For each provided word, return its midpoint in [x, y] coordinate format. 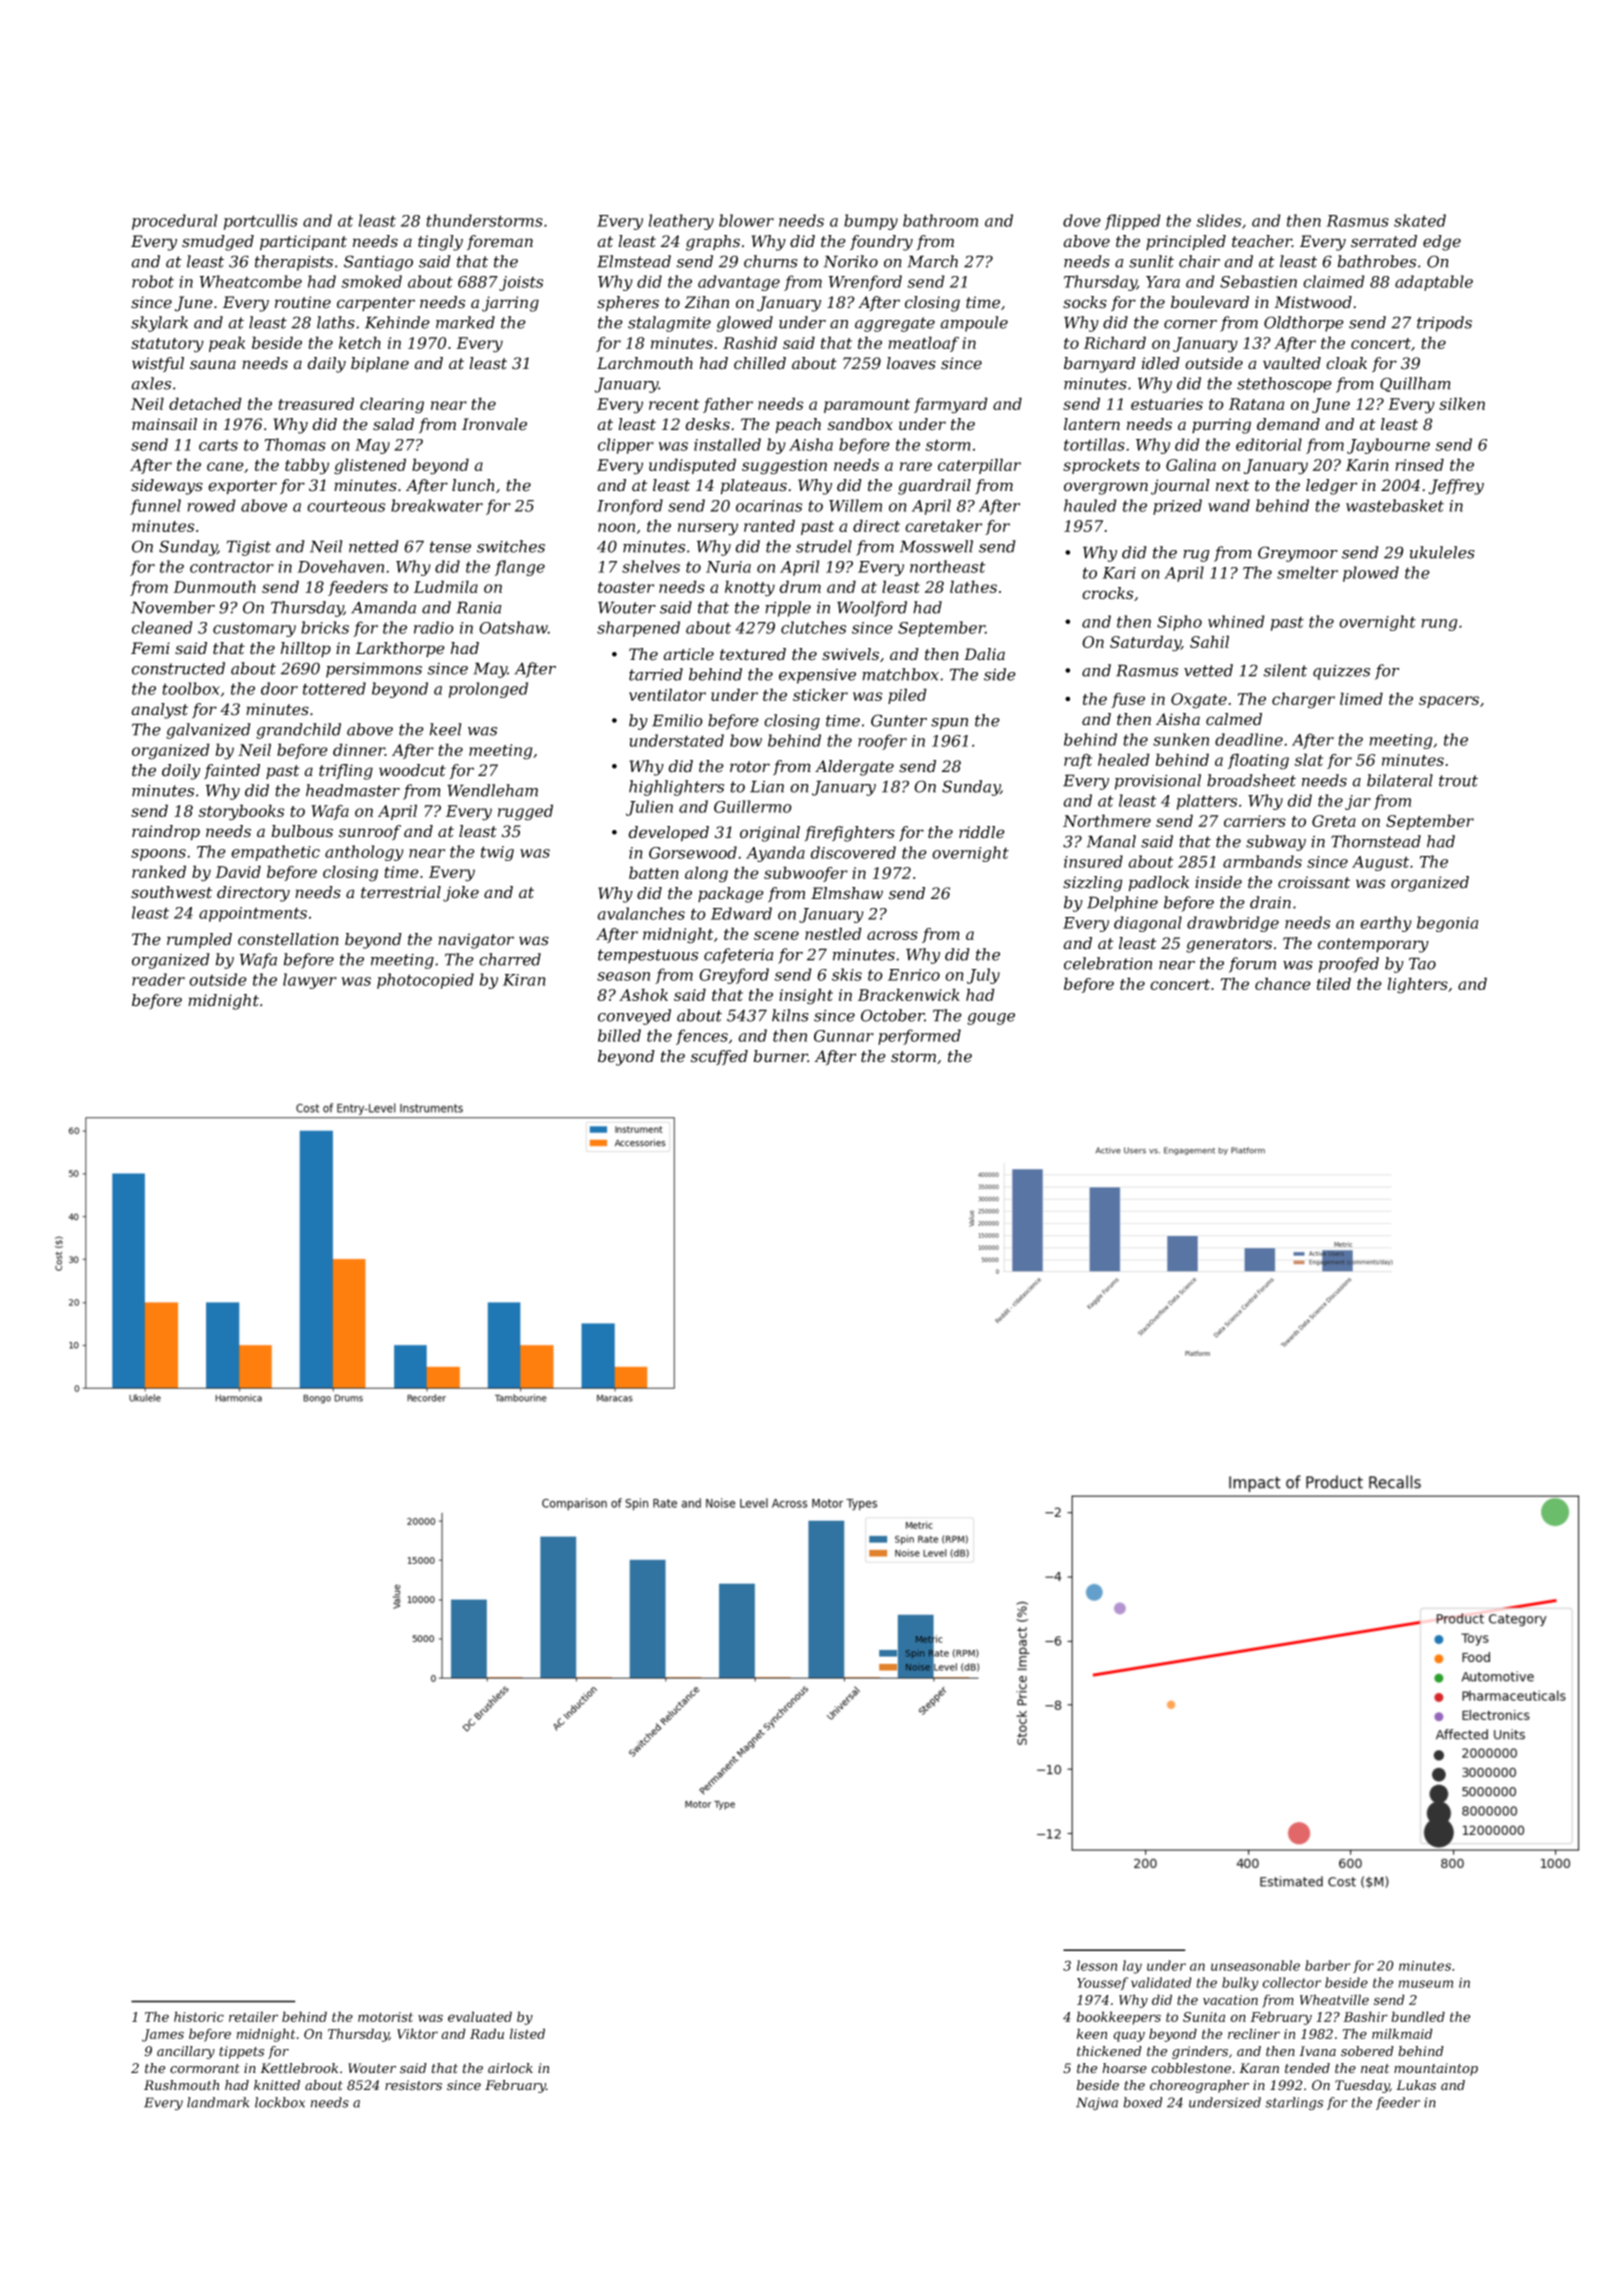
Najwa [1097, 2103]
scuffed [719, 1058]
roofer [882, 742]
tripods [1444, 324]
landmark [218, 2102]
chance [1283, 983]
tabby [307, 466]
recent [674, 404]
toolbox [191, 688]
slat [1309, 759]
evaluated [480, 2016]
